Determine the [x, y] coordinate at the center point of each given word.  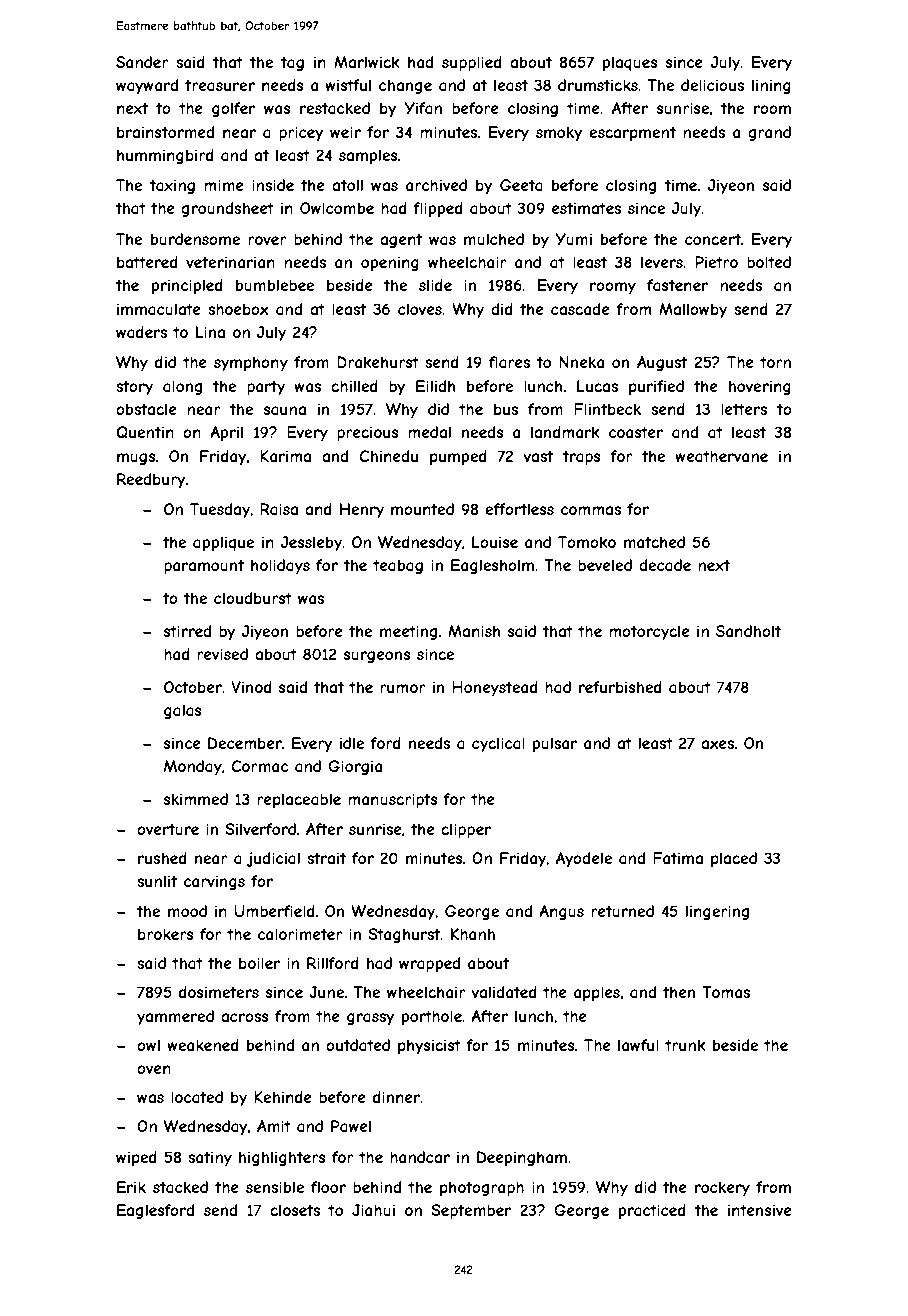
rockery [722, 1188]
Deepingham [522, 1158]
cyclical [498, 744]
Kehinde [283, 1097]
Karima [285, 456]
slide [435, 285]
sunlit [157, 881]
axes [717, 744]
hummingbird [165, 156]
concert [713, 239]
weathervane [721, 456]
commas [591, 510]
